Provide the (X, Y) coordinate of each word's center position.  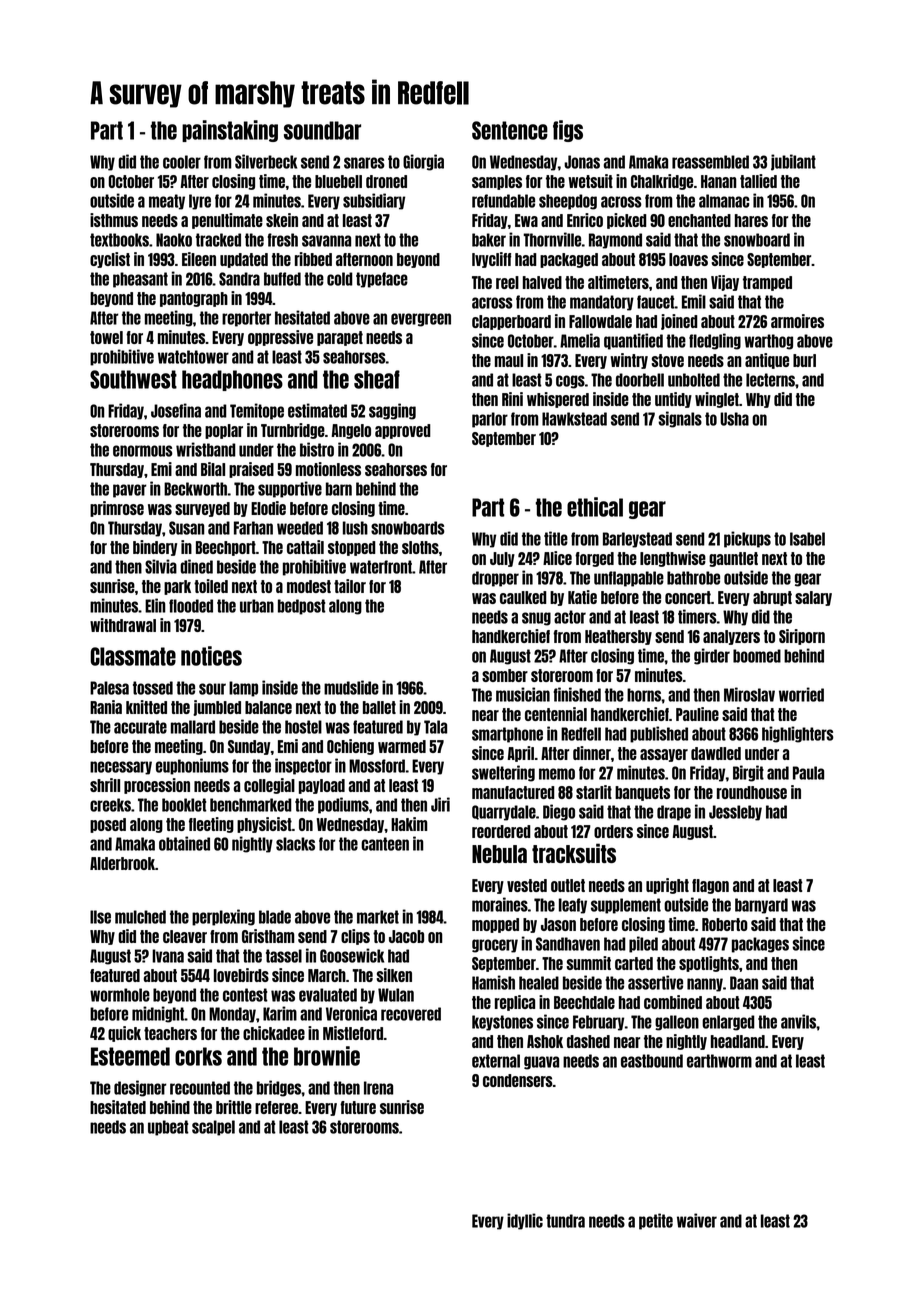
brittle (234, 1107)
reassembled (710, 162)
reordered (501, 831)
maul (509, 360)
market (378, 917)
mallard (193, 727)
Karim (280, 1013)
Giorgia (423, 162)
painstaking (230, 131)
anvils (798, 1021)
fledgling (715, 341)
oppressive (280, 338)
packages (760, 945)
